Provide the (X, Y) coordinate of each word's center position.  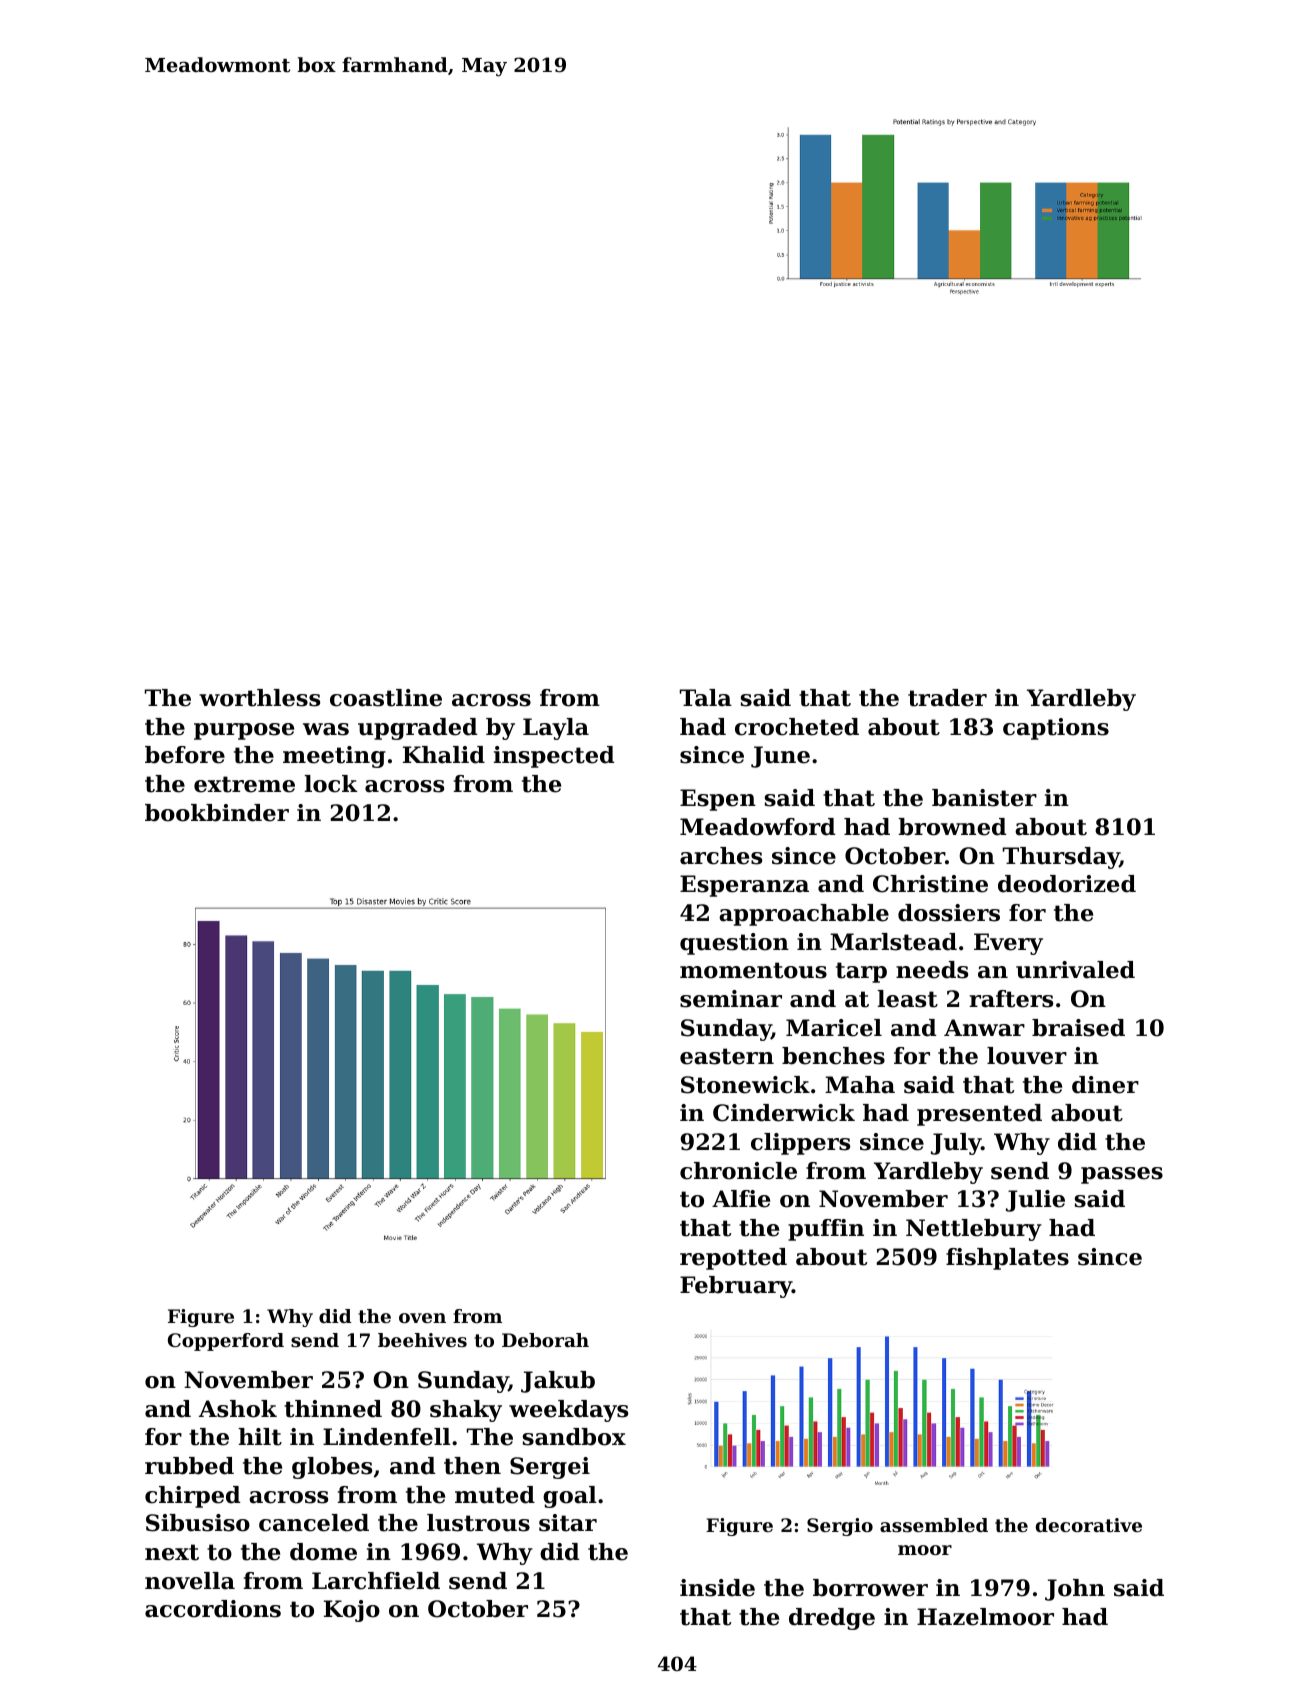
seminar (731, 999)
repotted (733, 1259)
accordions (213, 1609)
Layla (556, 729)
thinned (333, 1409)
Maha (860, 1085)
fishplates (1007, 1259)
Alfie (741, 1199)
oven (422, 1318)
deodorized (1067, 884)
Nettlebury (974, 1230)
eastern (727, 1056)
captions (1056, 729)
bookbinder (217, 813)
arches (721, 856)
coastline (386, 698)
